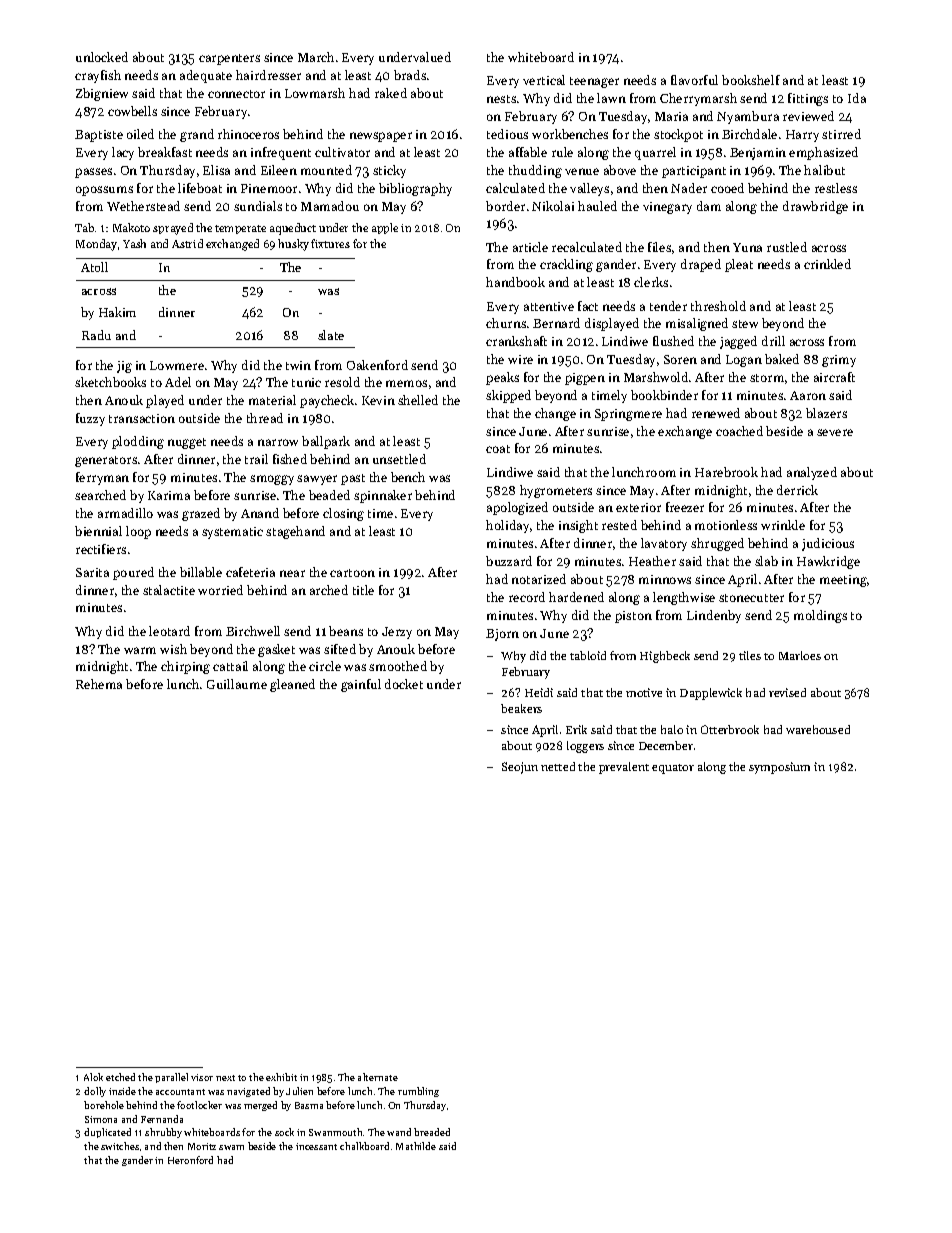 This page has width=952, height=1233. Describe the element at coordinates (818, 729) in the page. I see `warehoused` at that location.
